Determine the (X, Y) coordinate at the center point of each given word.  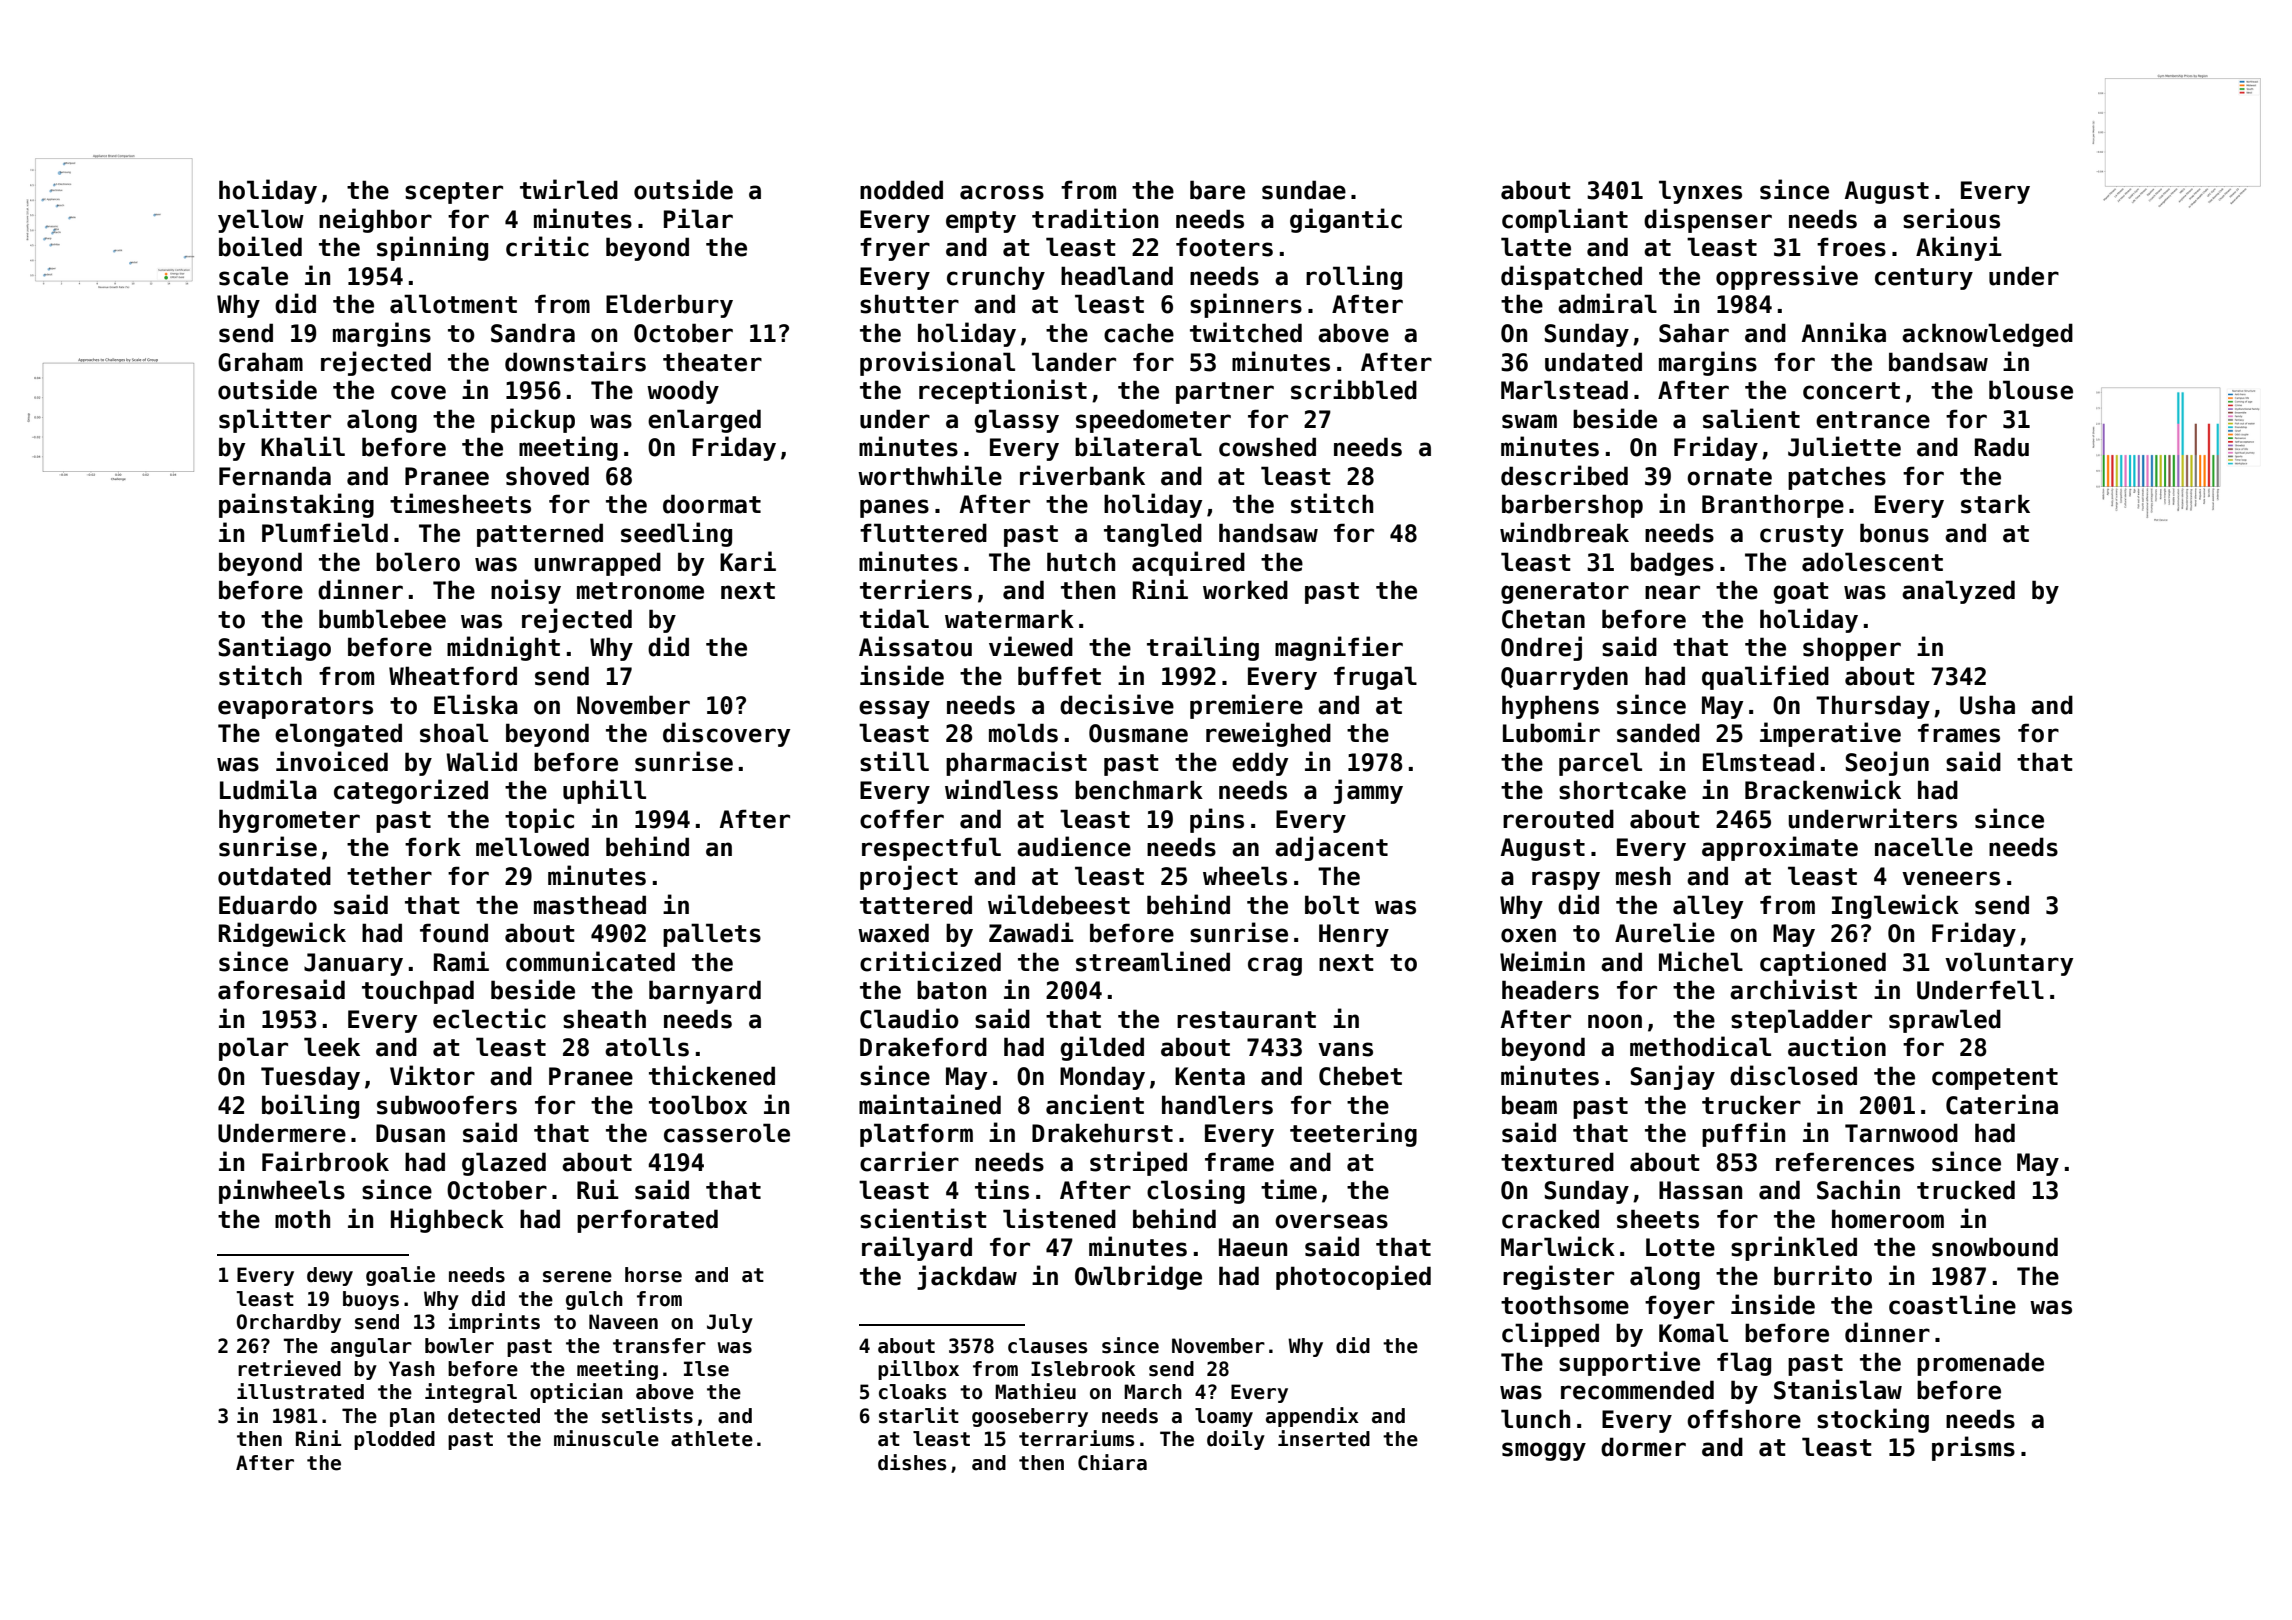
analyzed (1958, 592)
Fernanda (275, 476)
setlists (647, 1415)
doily (1236, 1440)
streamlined (1153, 961)
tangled (1153, 535)
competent (1995, 1079)
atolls (647, 1047)
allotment (453, 304)
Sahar (1694, 333)
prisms (1973, 1448)
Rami (461, 961)
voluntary (2009, 964)
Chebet (1360, 1076)
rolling (1354, 277)
